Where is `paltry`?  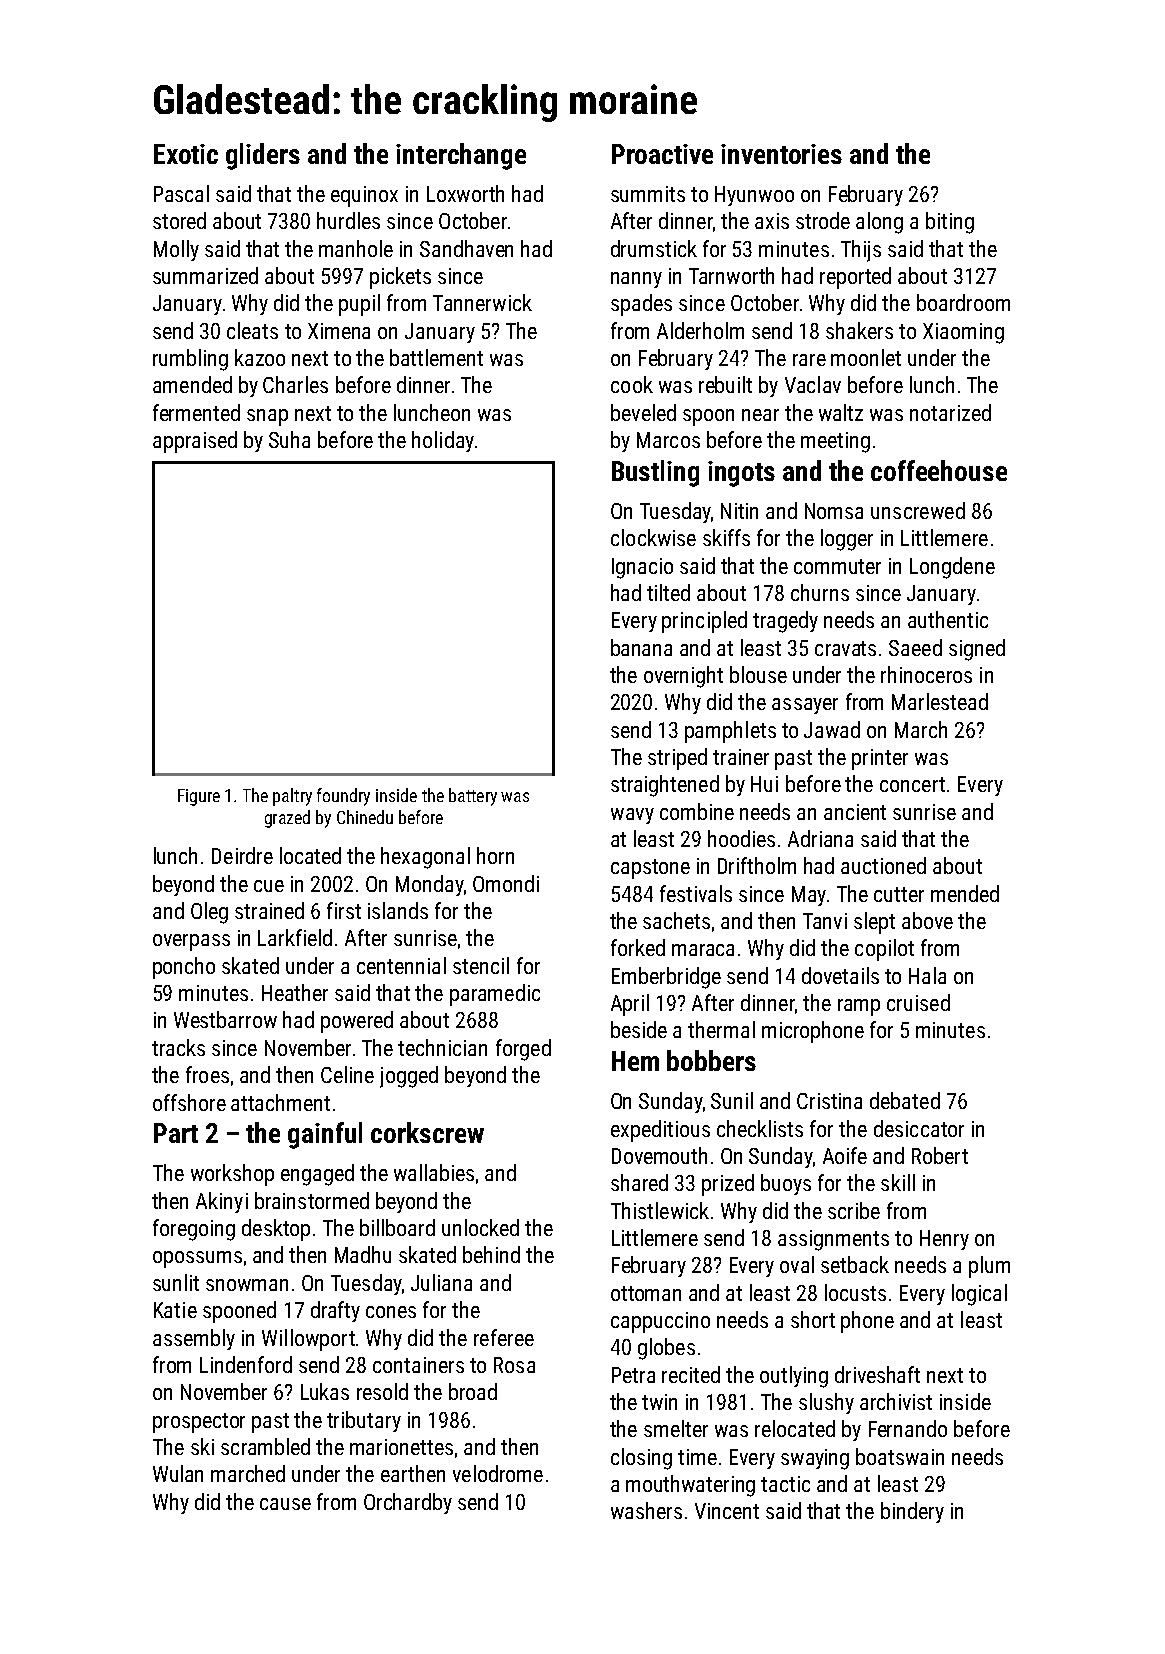
paltry is located at coordinates (292, 797).
